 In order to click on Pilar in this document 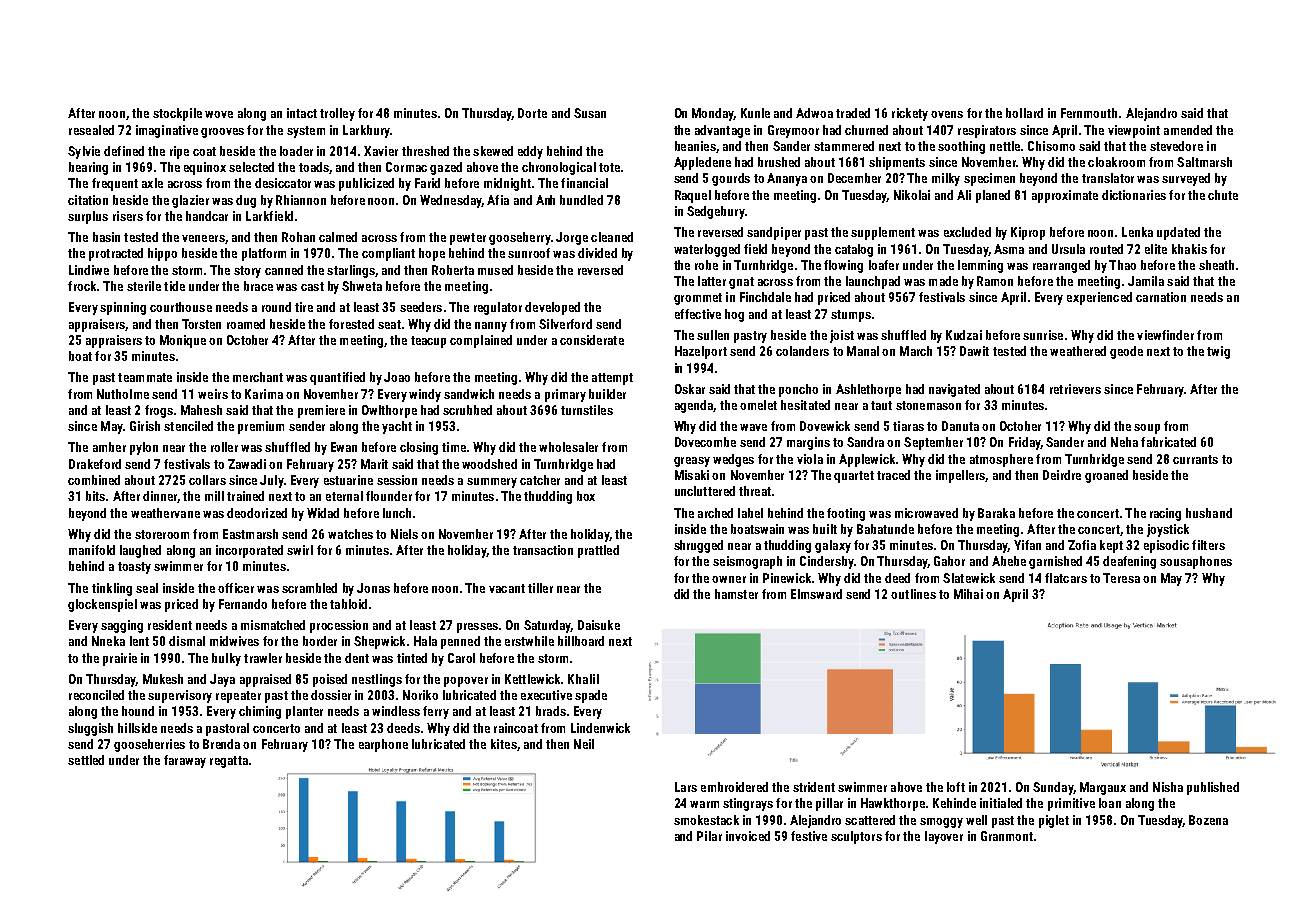, I will do `click(709, 836)`.
